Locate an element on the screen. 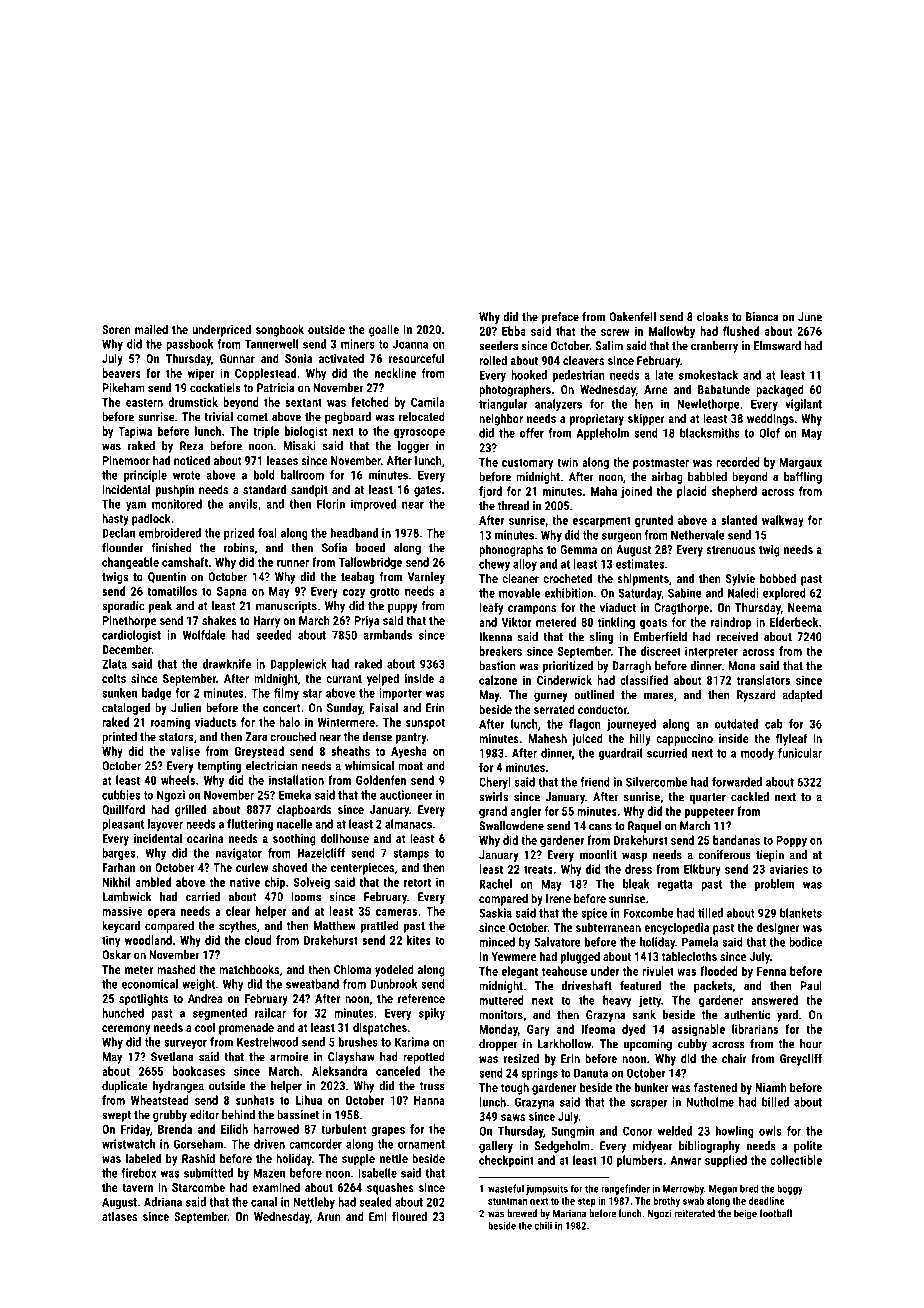 Image resolution: width=924 pixels, height=1308 pixels. cataloged is located at coordinates (126, 709).
